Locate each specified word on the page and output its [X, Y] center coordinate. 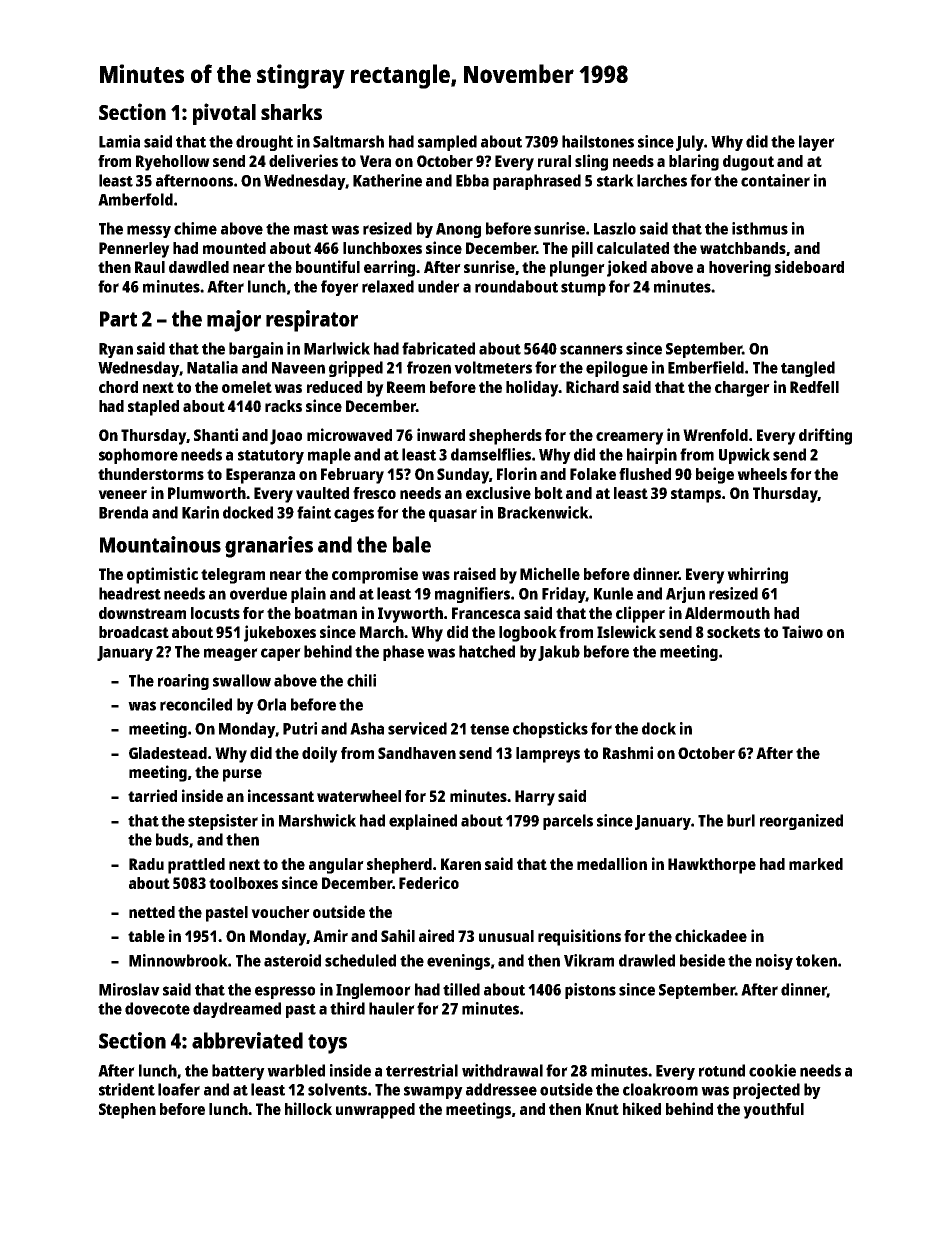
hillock [308, 1108]
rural [554, 161]
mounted [234, 248]
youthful [773, 1111]
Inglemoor [373, 991]
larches [662, 180]
